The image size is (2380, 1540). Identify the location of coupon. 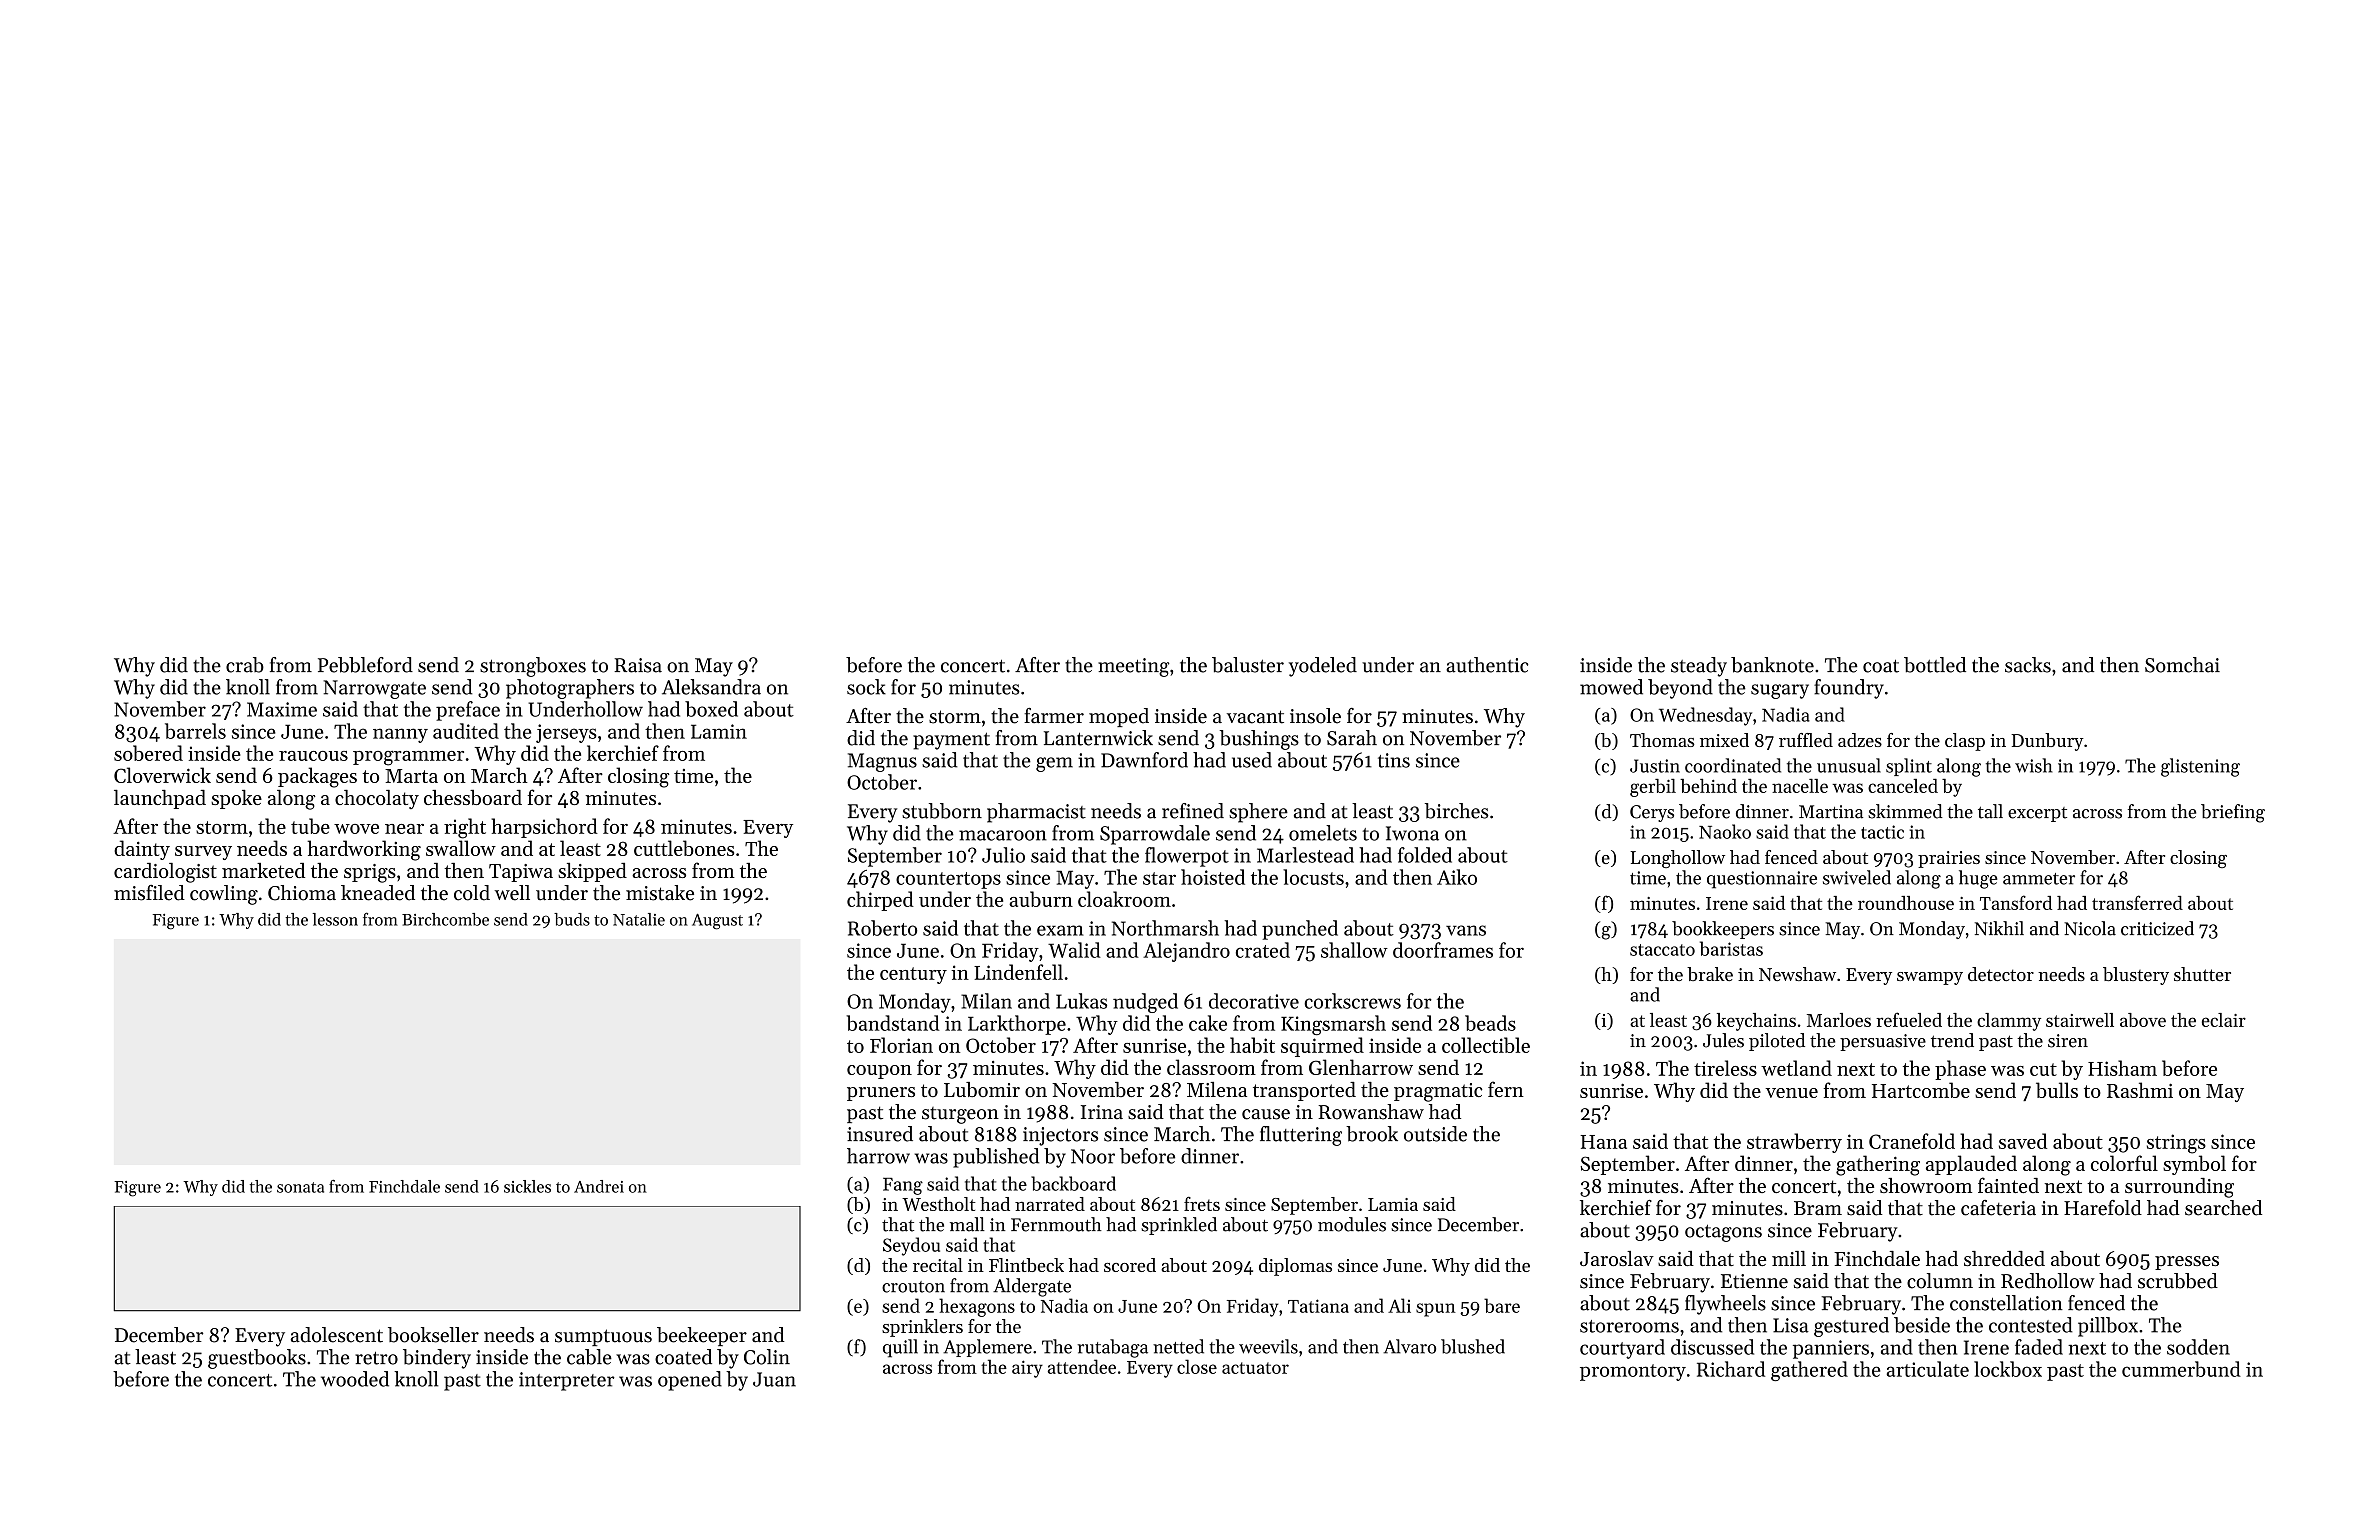
(879, 1072).
